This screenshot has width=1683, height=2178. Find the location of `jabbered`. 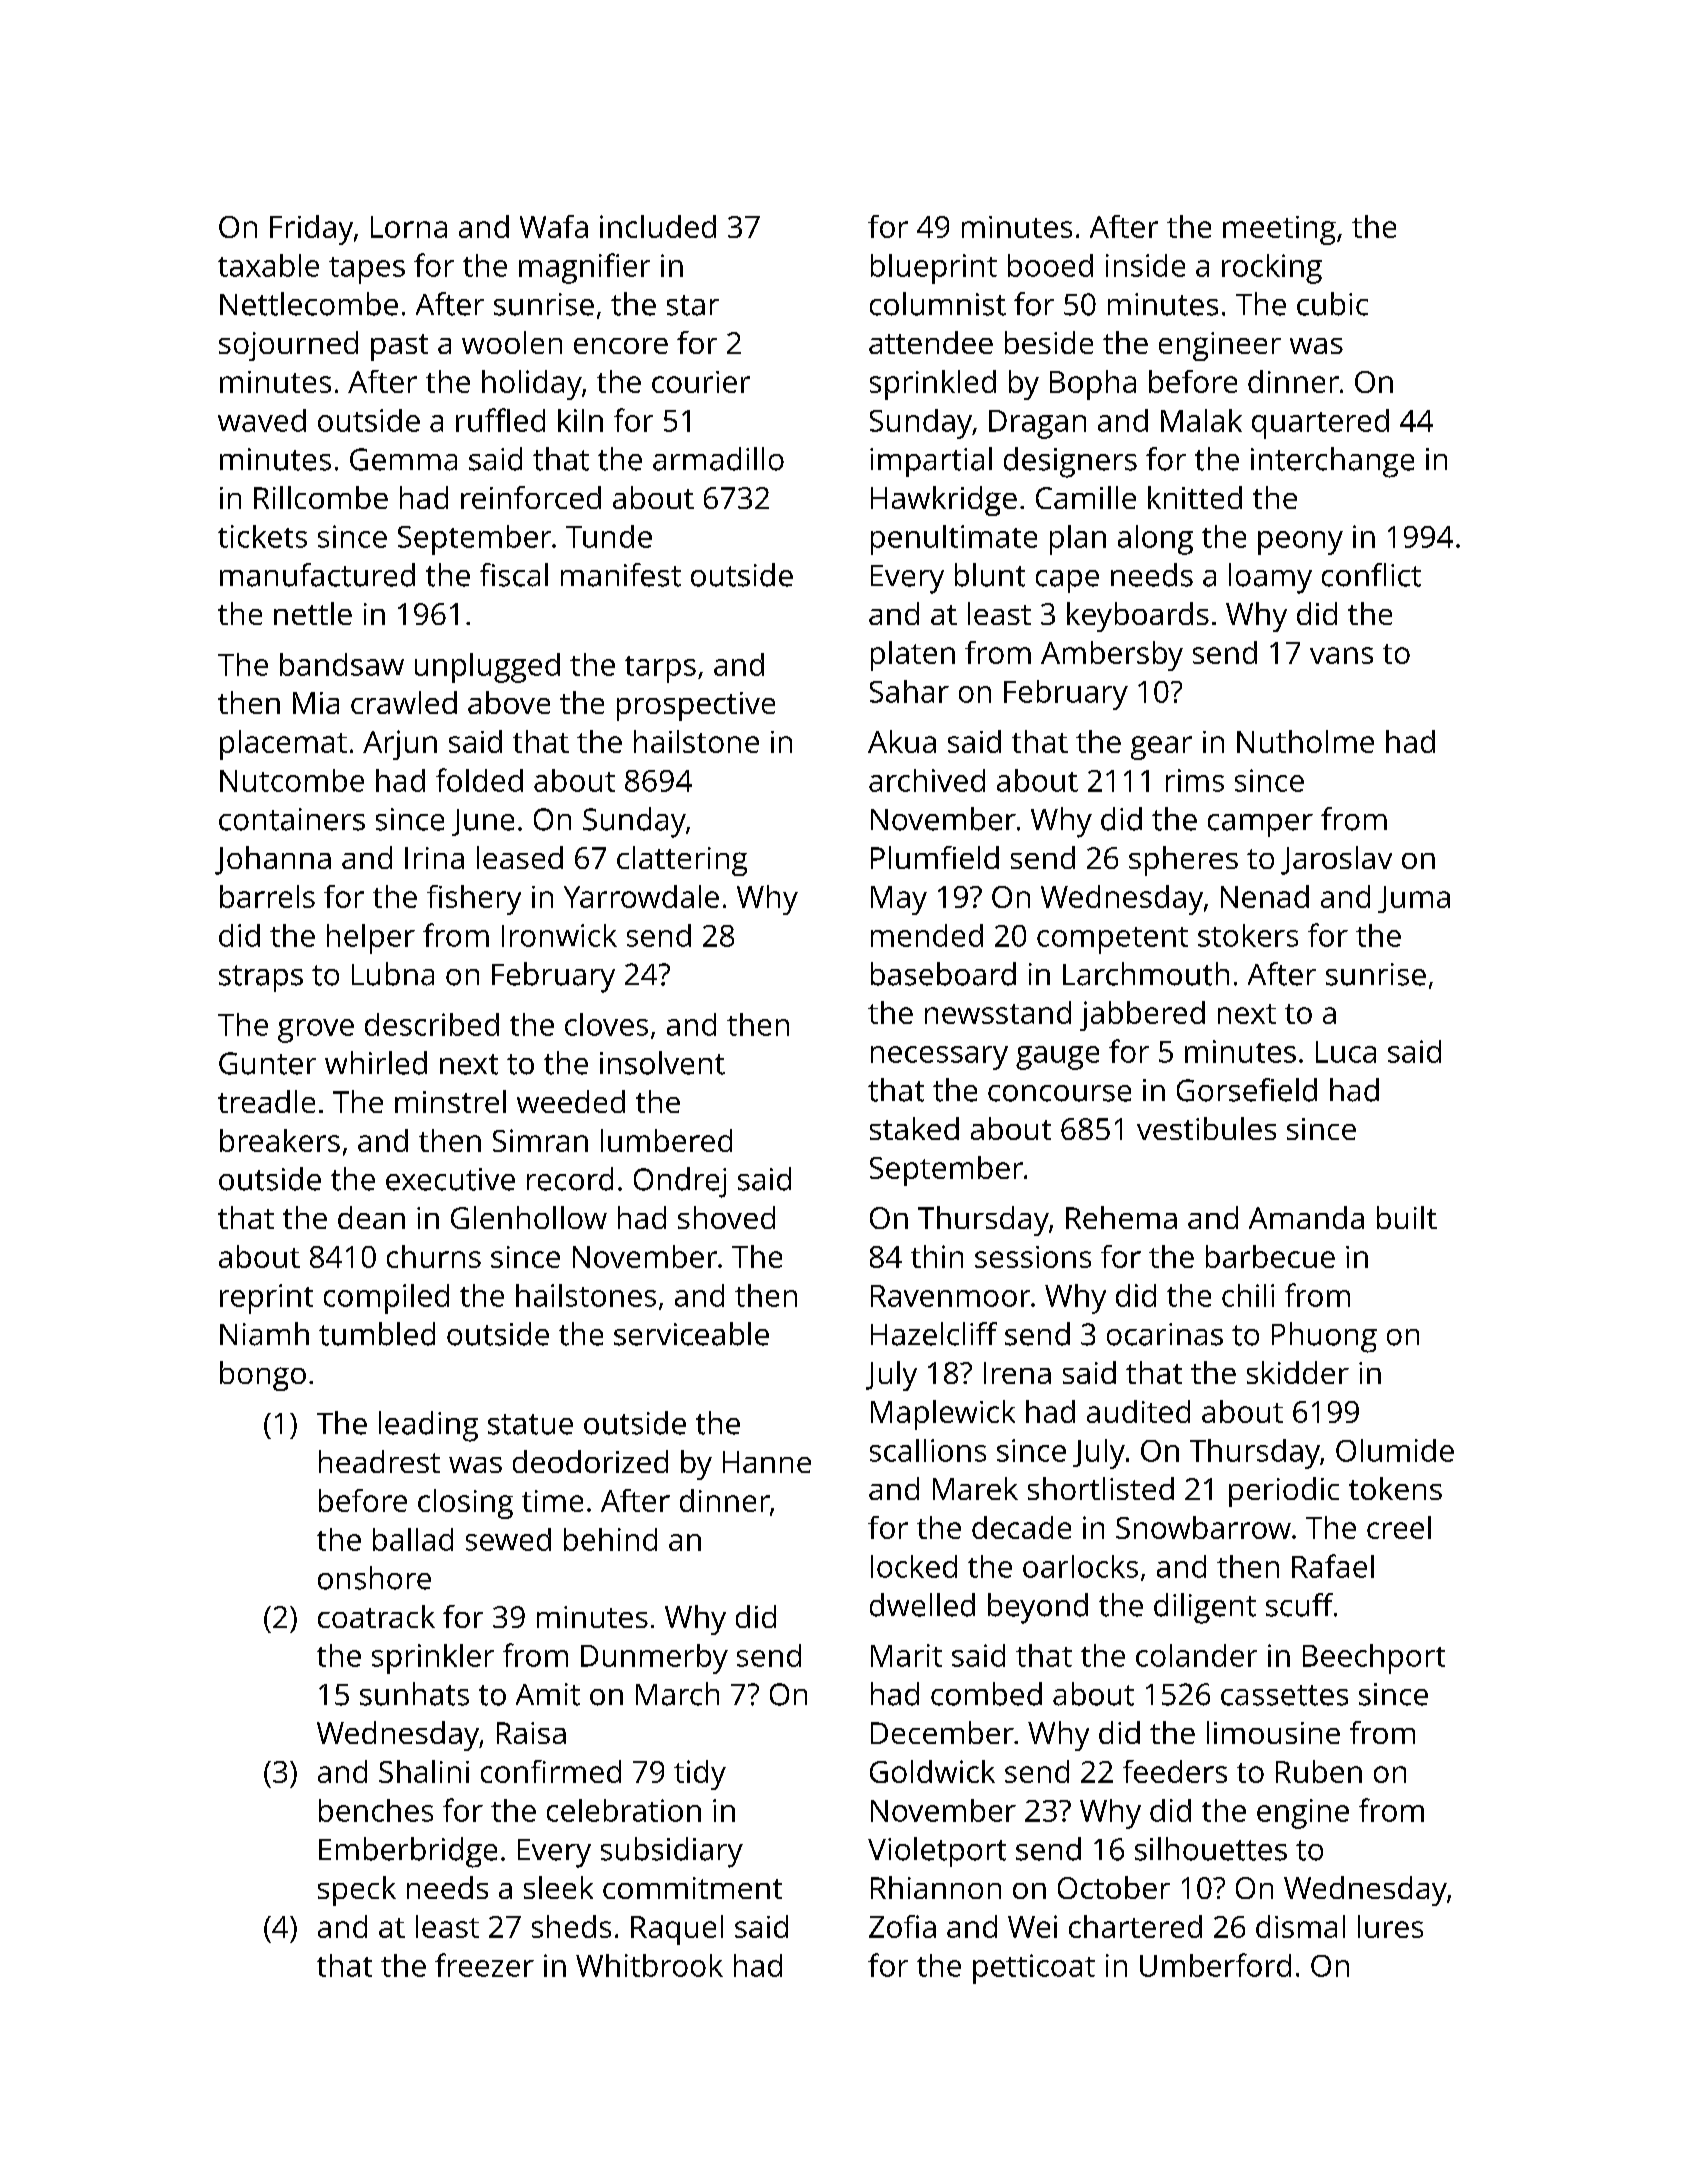

jabbered is located at coordinates (1142, 1016).
